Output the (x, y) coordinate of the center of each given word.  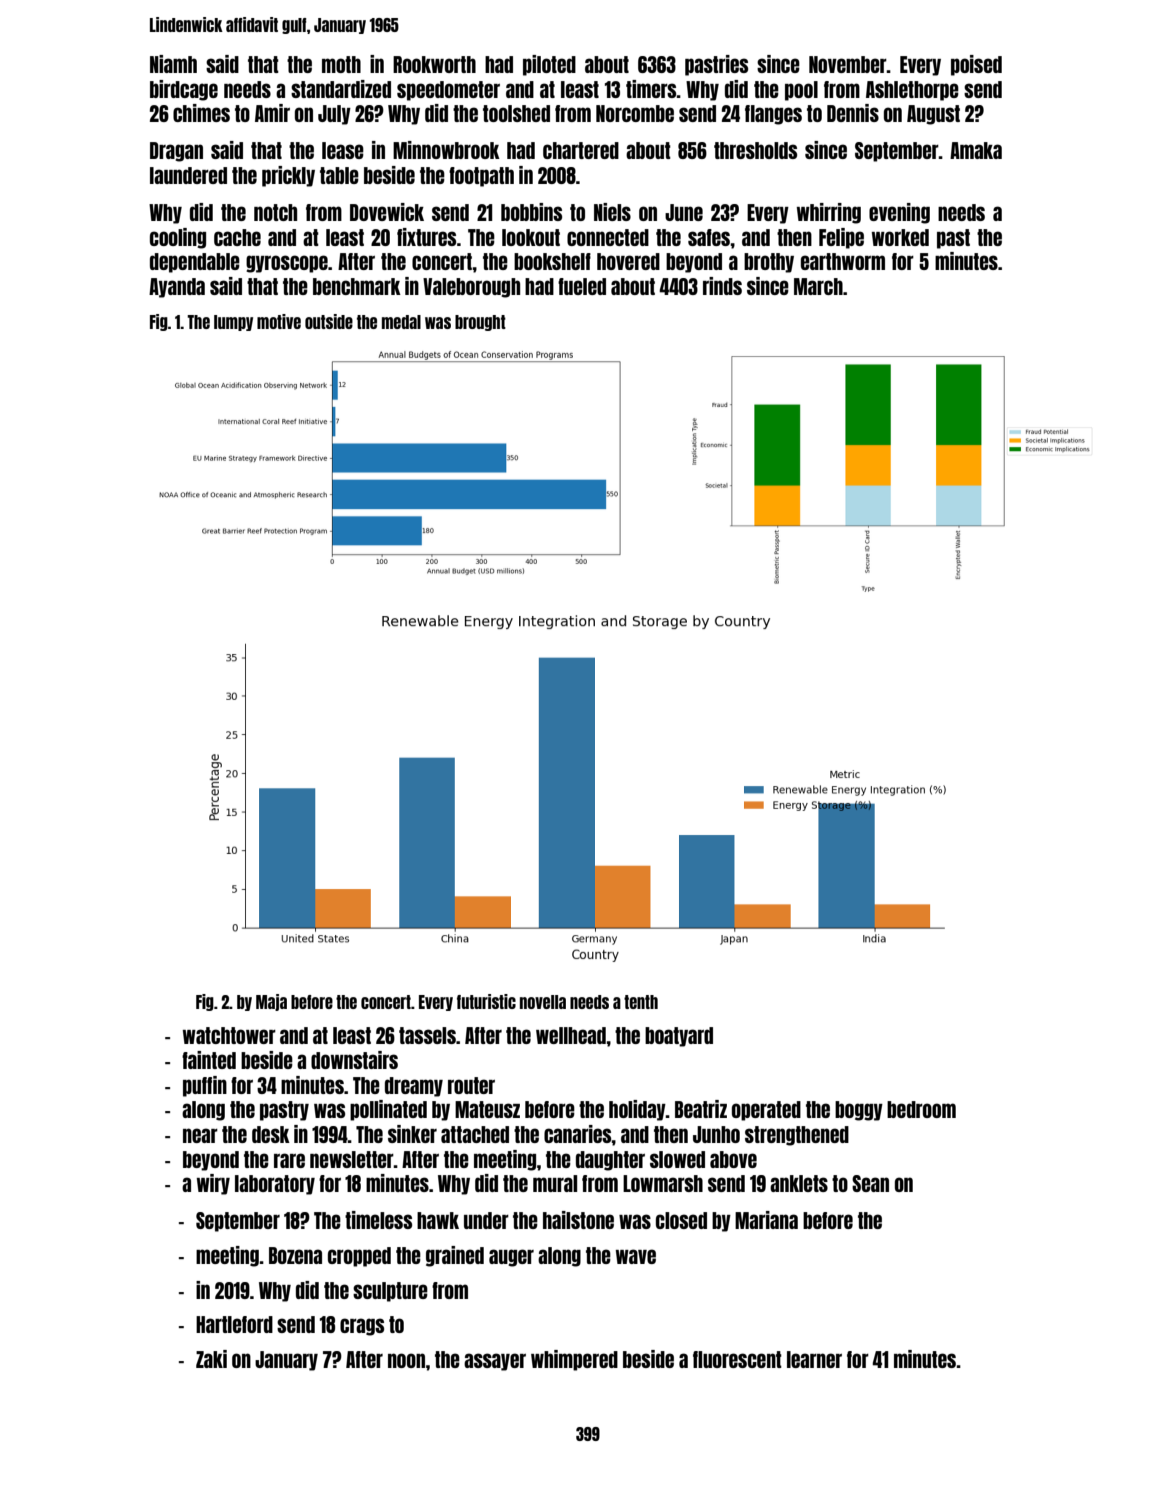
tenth (641, 1002)
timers (651, 89)
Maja (271, 1002)
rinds (722, 286)
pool (801, 91)
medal (401, 322)
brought (480, 323)
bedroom (921, 1109)
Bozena (295, 1255)
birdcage (184, 90)
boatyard (679, 1037)
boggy (859, 1111)
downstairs (354, 1060)
